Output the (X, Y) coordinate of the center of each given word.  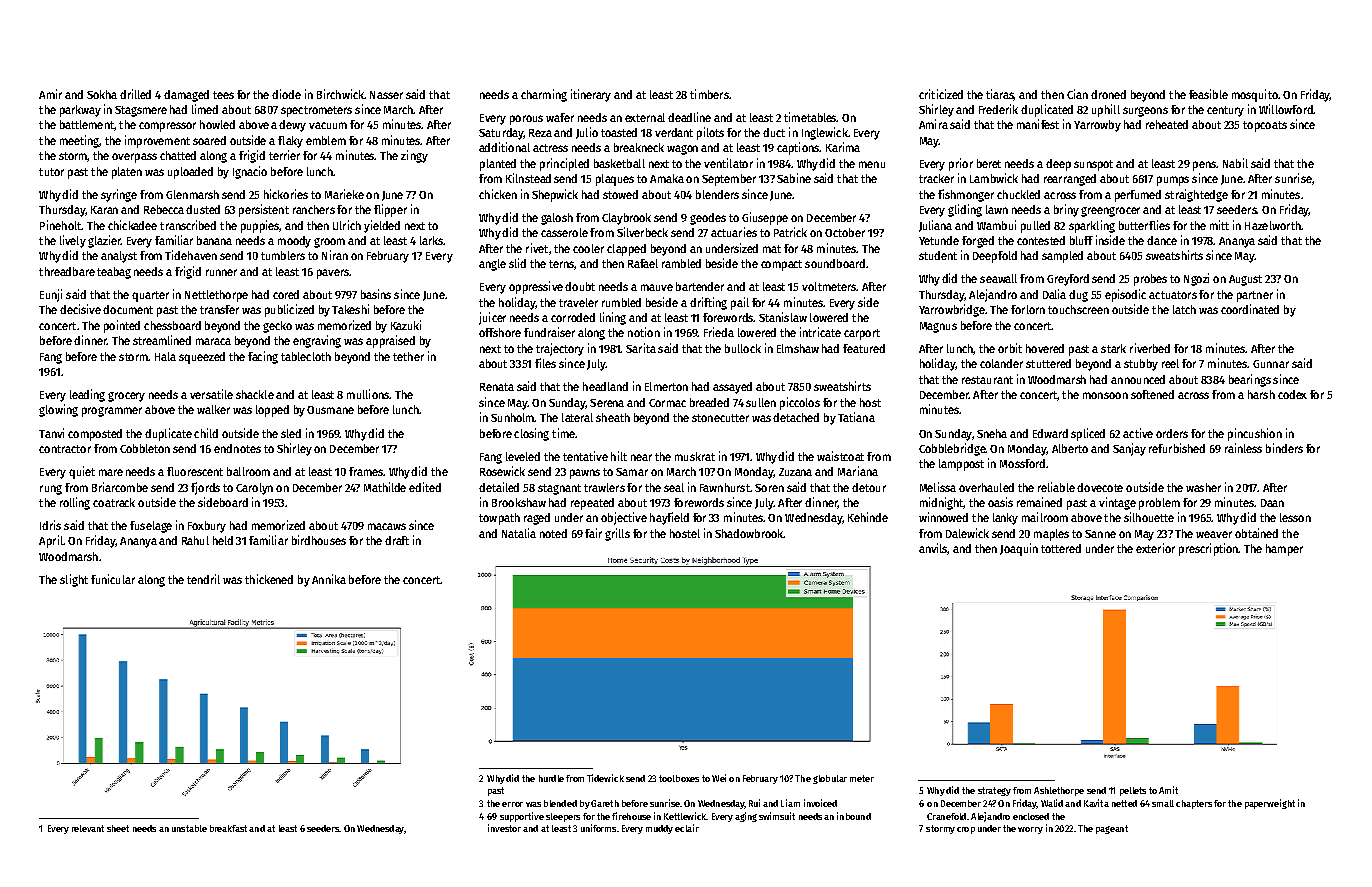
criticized (941, 94)
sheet (118, 828)
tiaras (1000, 95)
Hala (165, 356)
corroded (573, 317)
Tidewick (605, 778)
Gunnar (1271, 364)
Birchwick (340, 94)
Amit (1168, 790)
